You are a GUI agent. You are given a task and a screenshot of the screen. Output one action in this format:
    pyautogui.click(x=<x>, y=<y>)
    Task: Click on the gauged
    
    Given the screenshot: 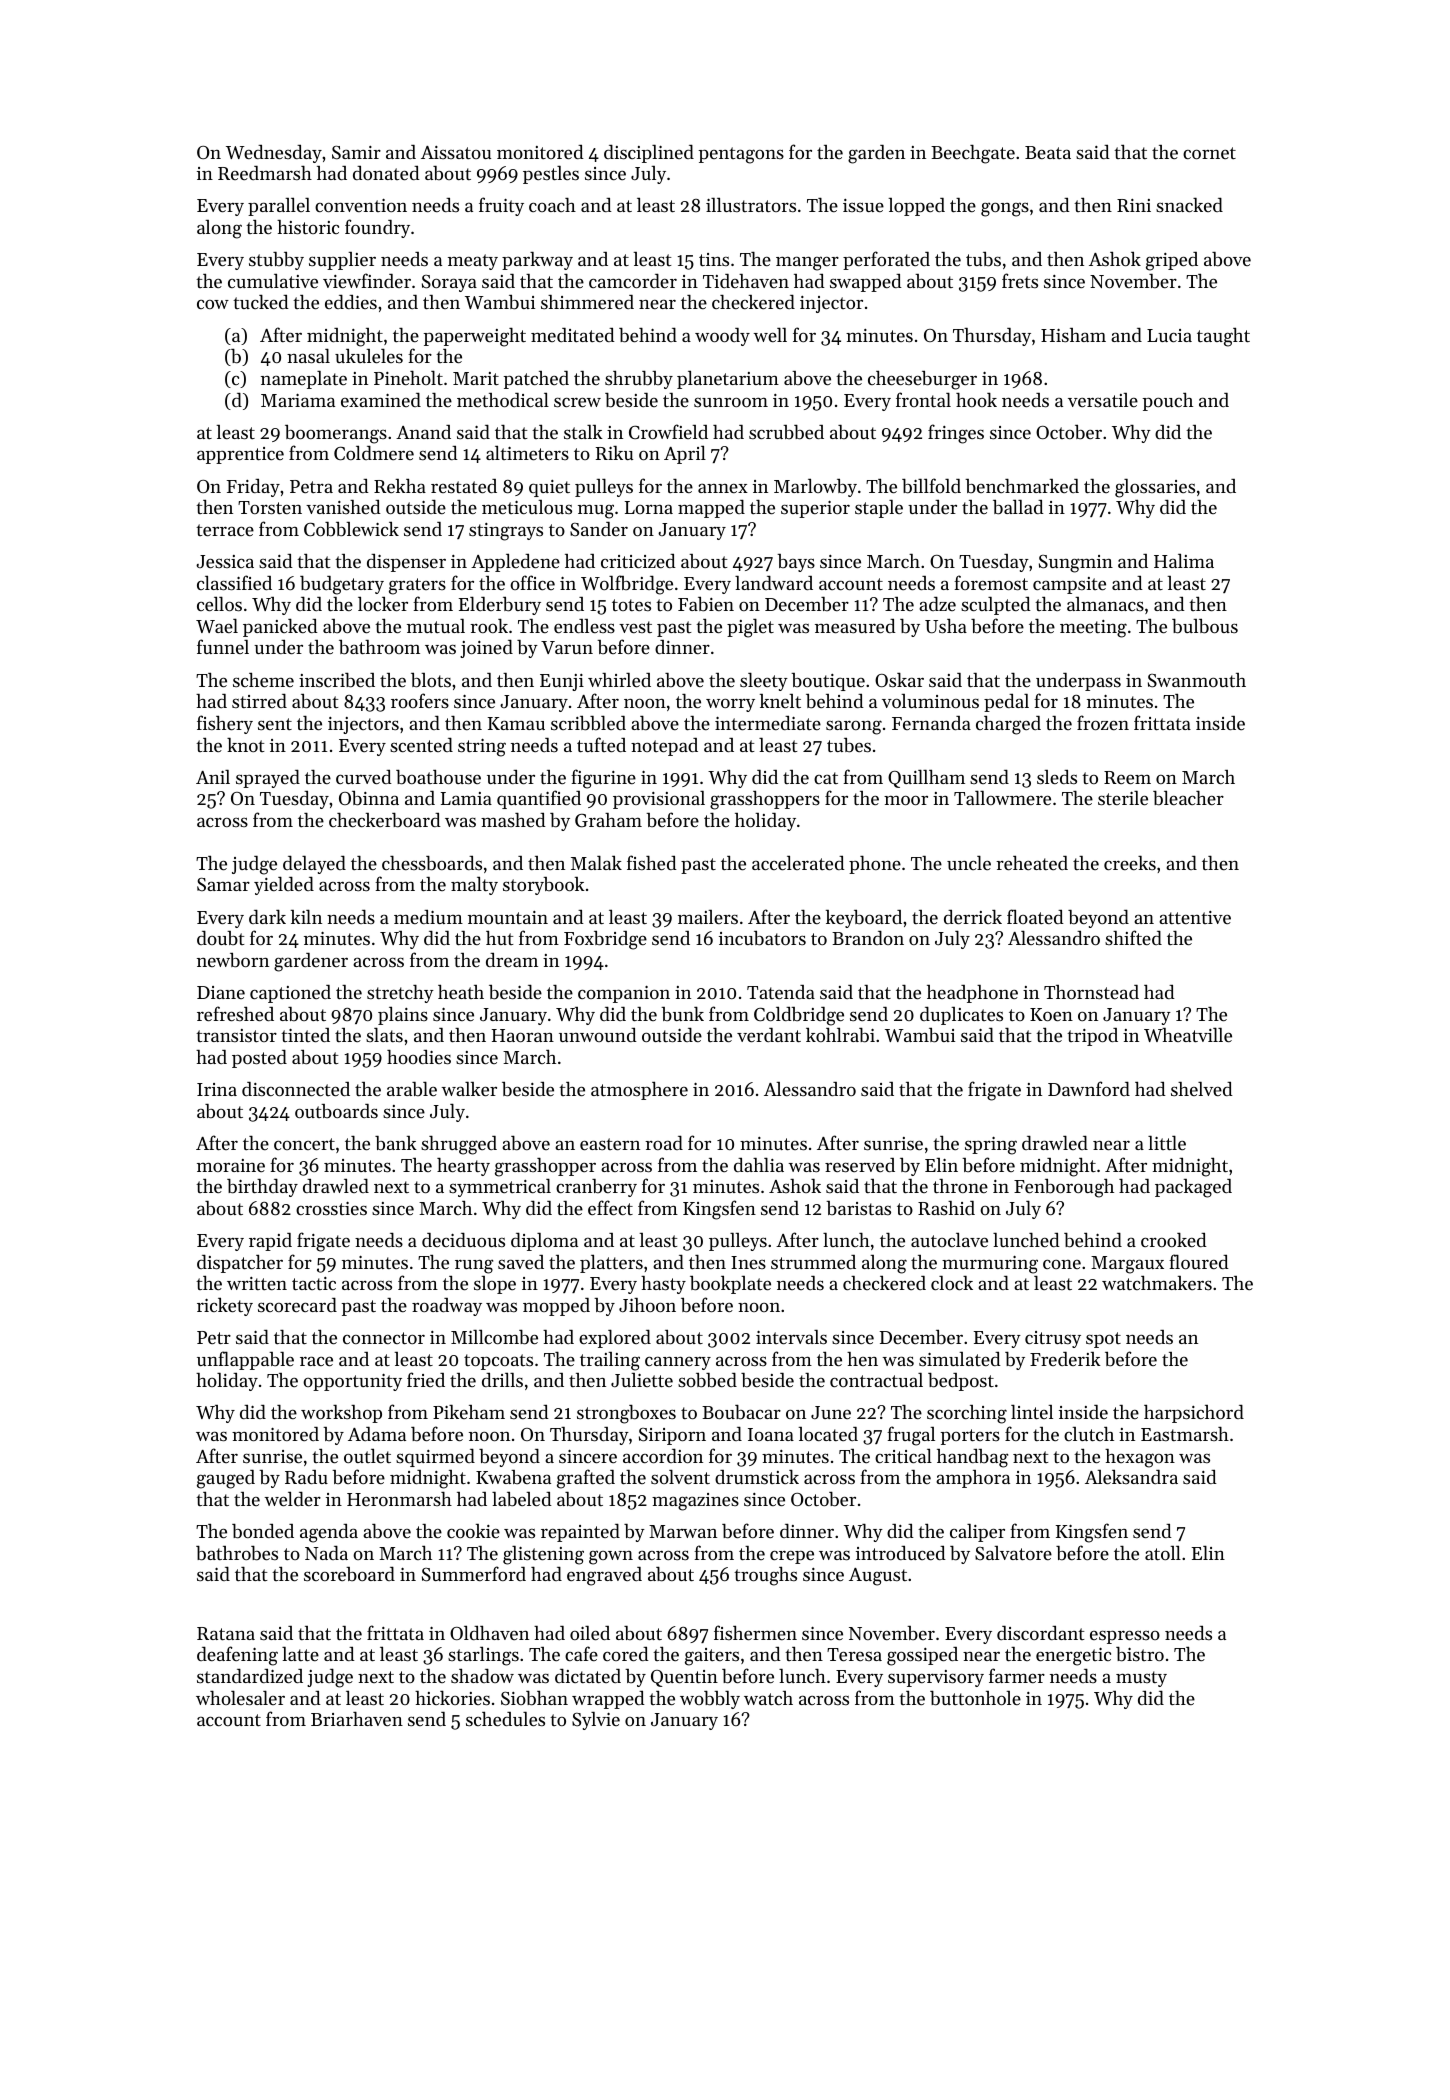 What is the action you would take?
    pyautogui.click(x=226, y=1479)
